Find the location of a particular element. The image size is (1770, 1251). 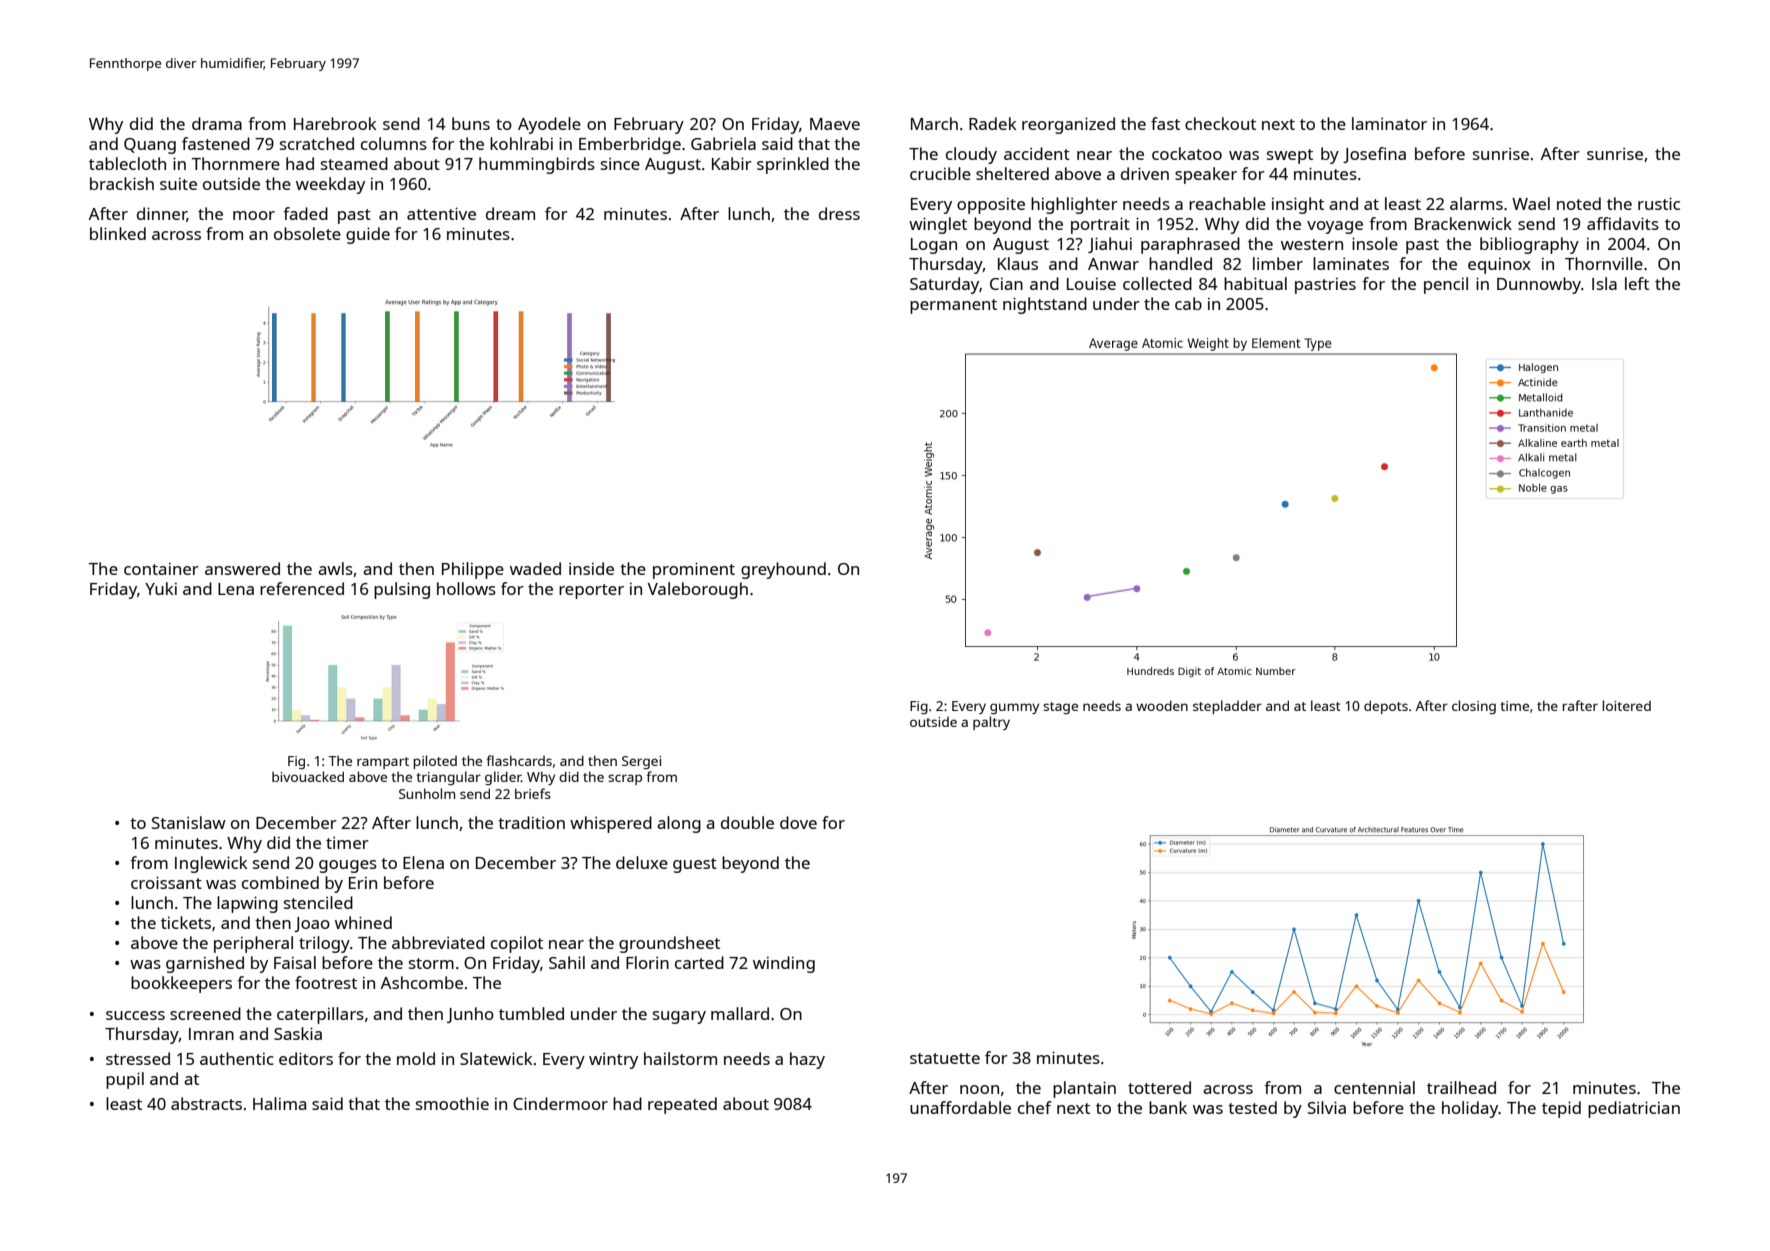

unaffordable is located at coordinates (960, 1107).
